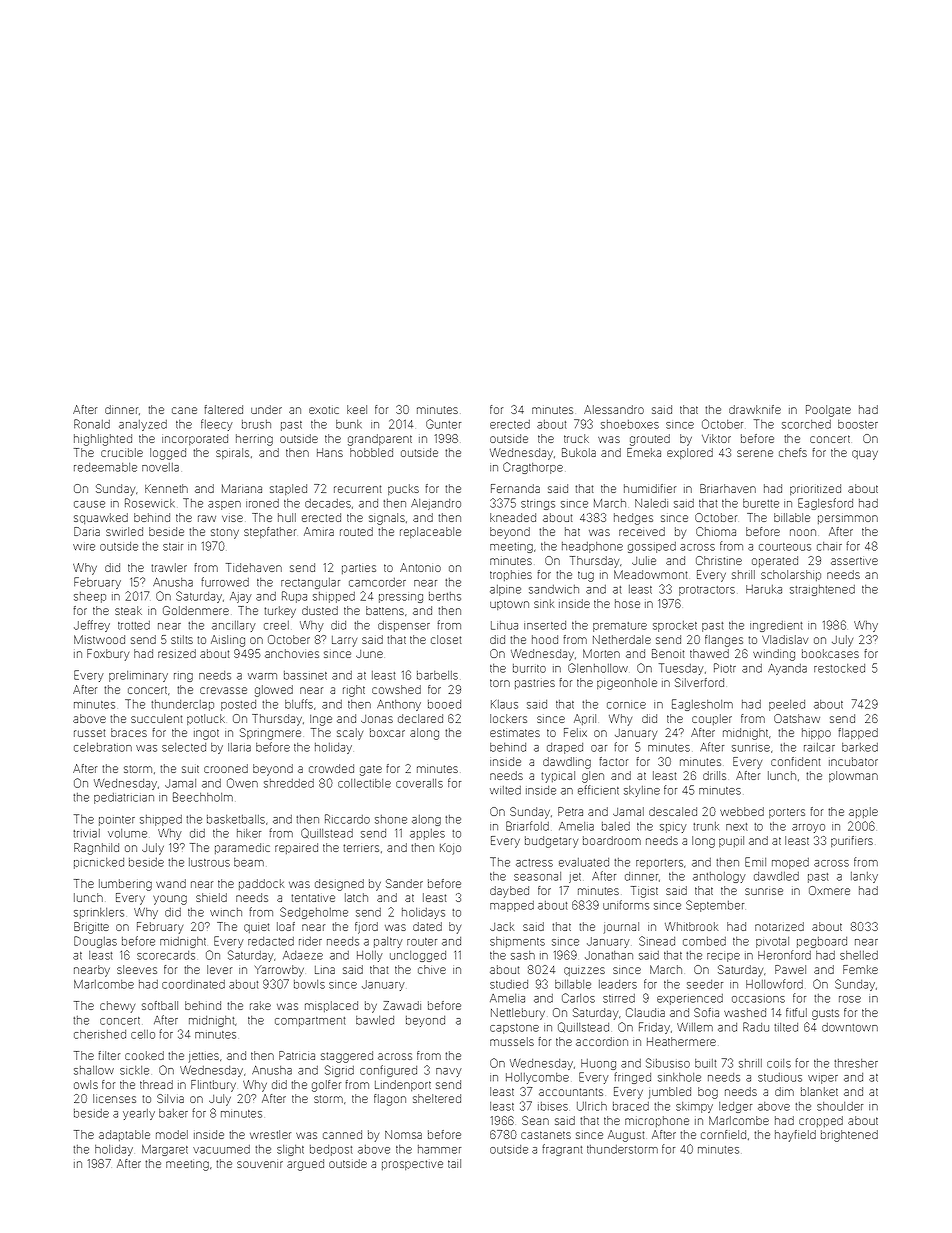 The width and height of the screenshot is (952, 1233). I want to click on stepfather, so click(270, 532).
